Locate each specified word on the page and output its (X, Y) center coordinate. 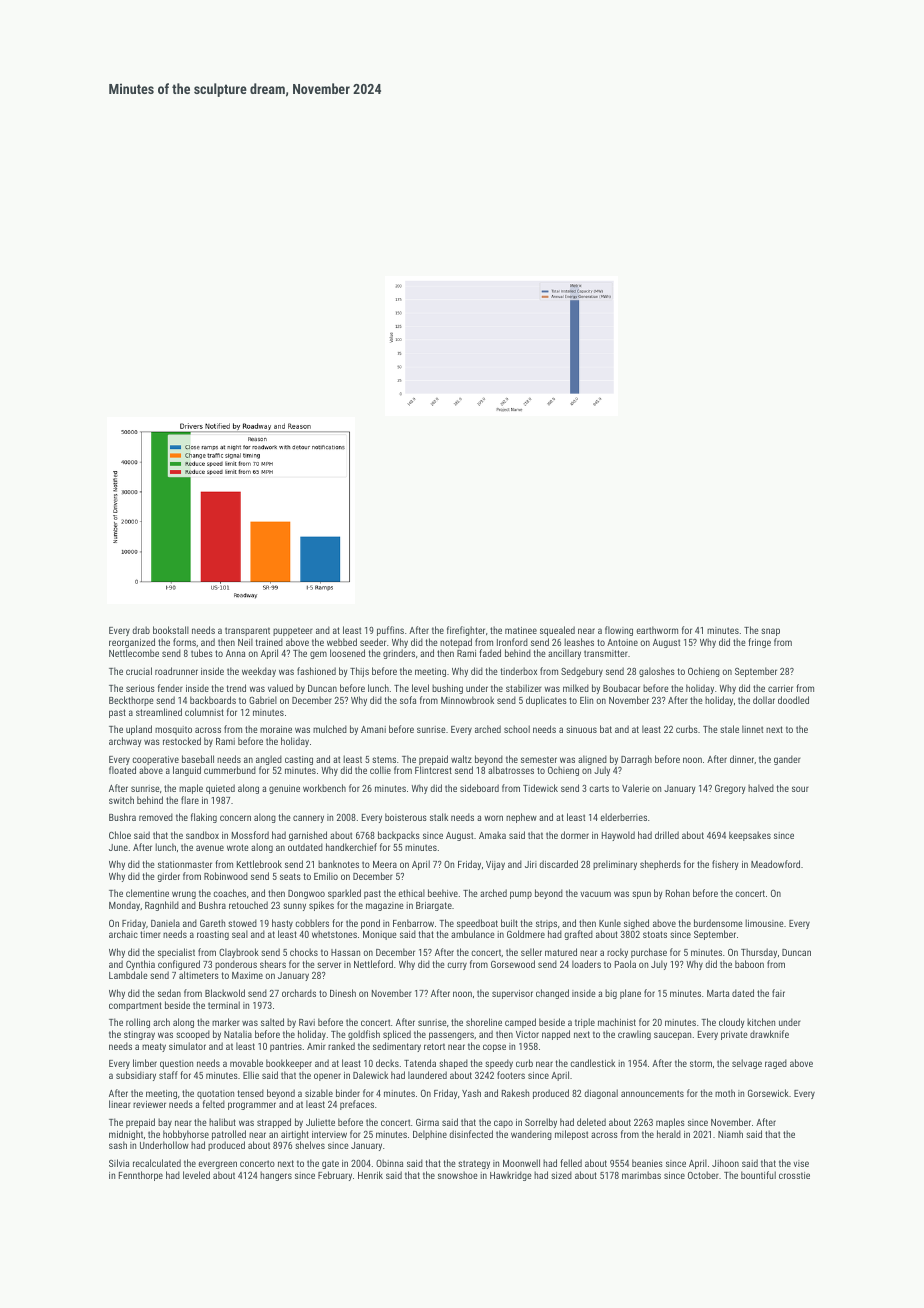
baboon (749, 964)
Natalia (238, 1034)
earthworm (657, 630)
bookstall (171, 630)
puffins (390, 631)
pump (521, 895)
